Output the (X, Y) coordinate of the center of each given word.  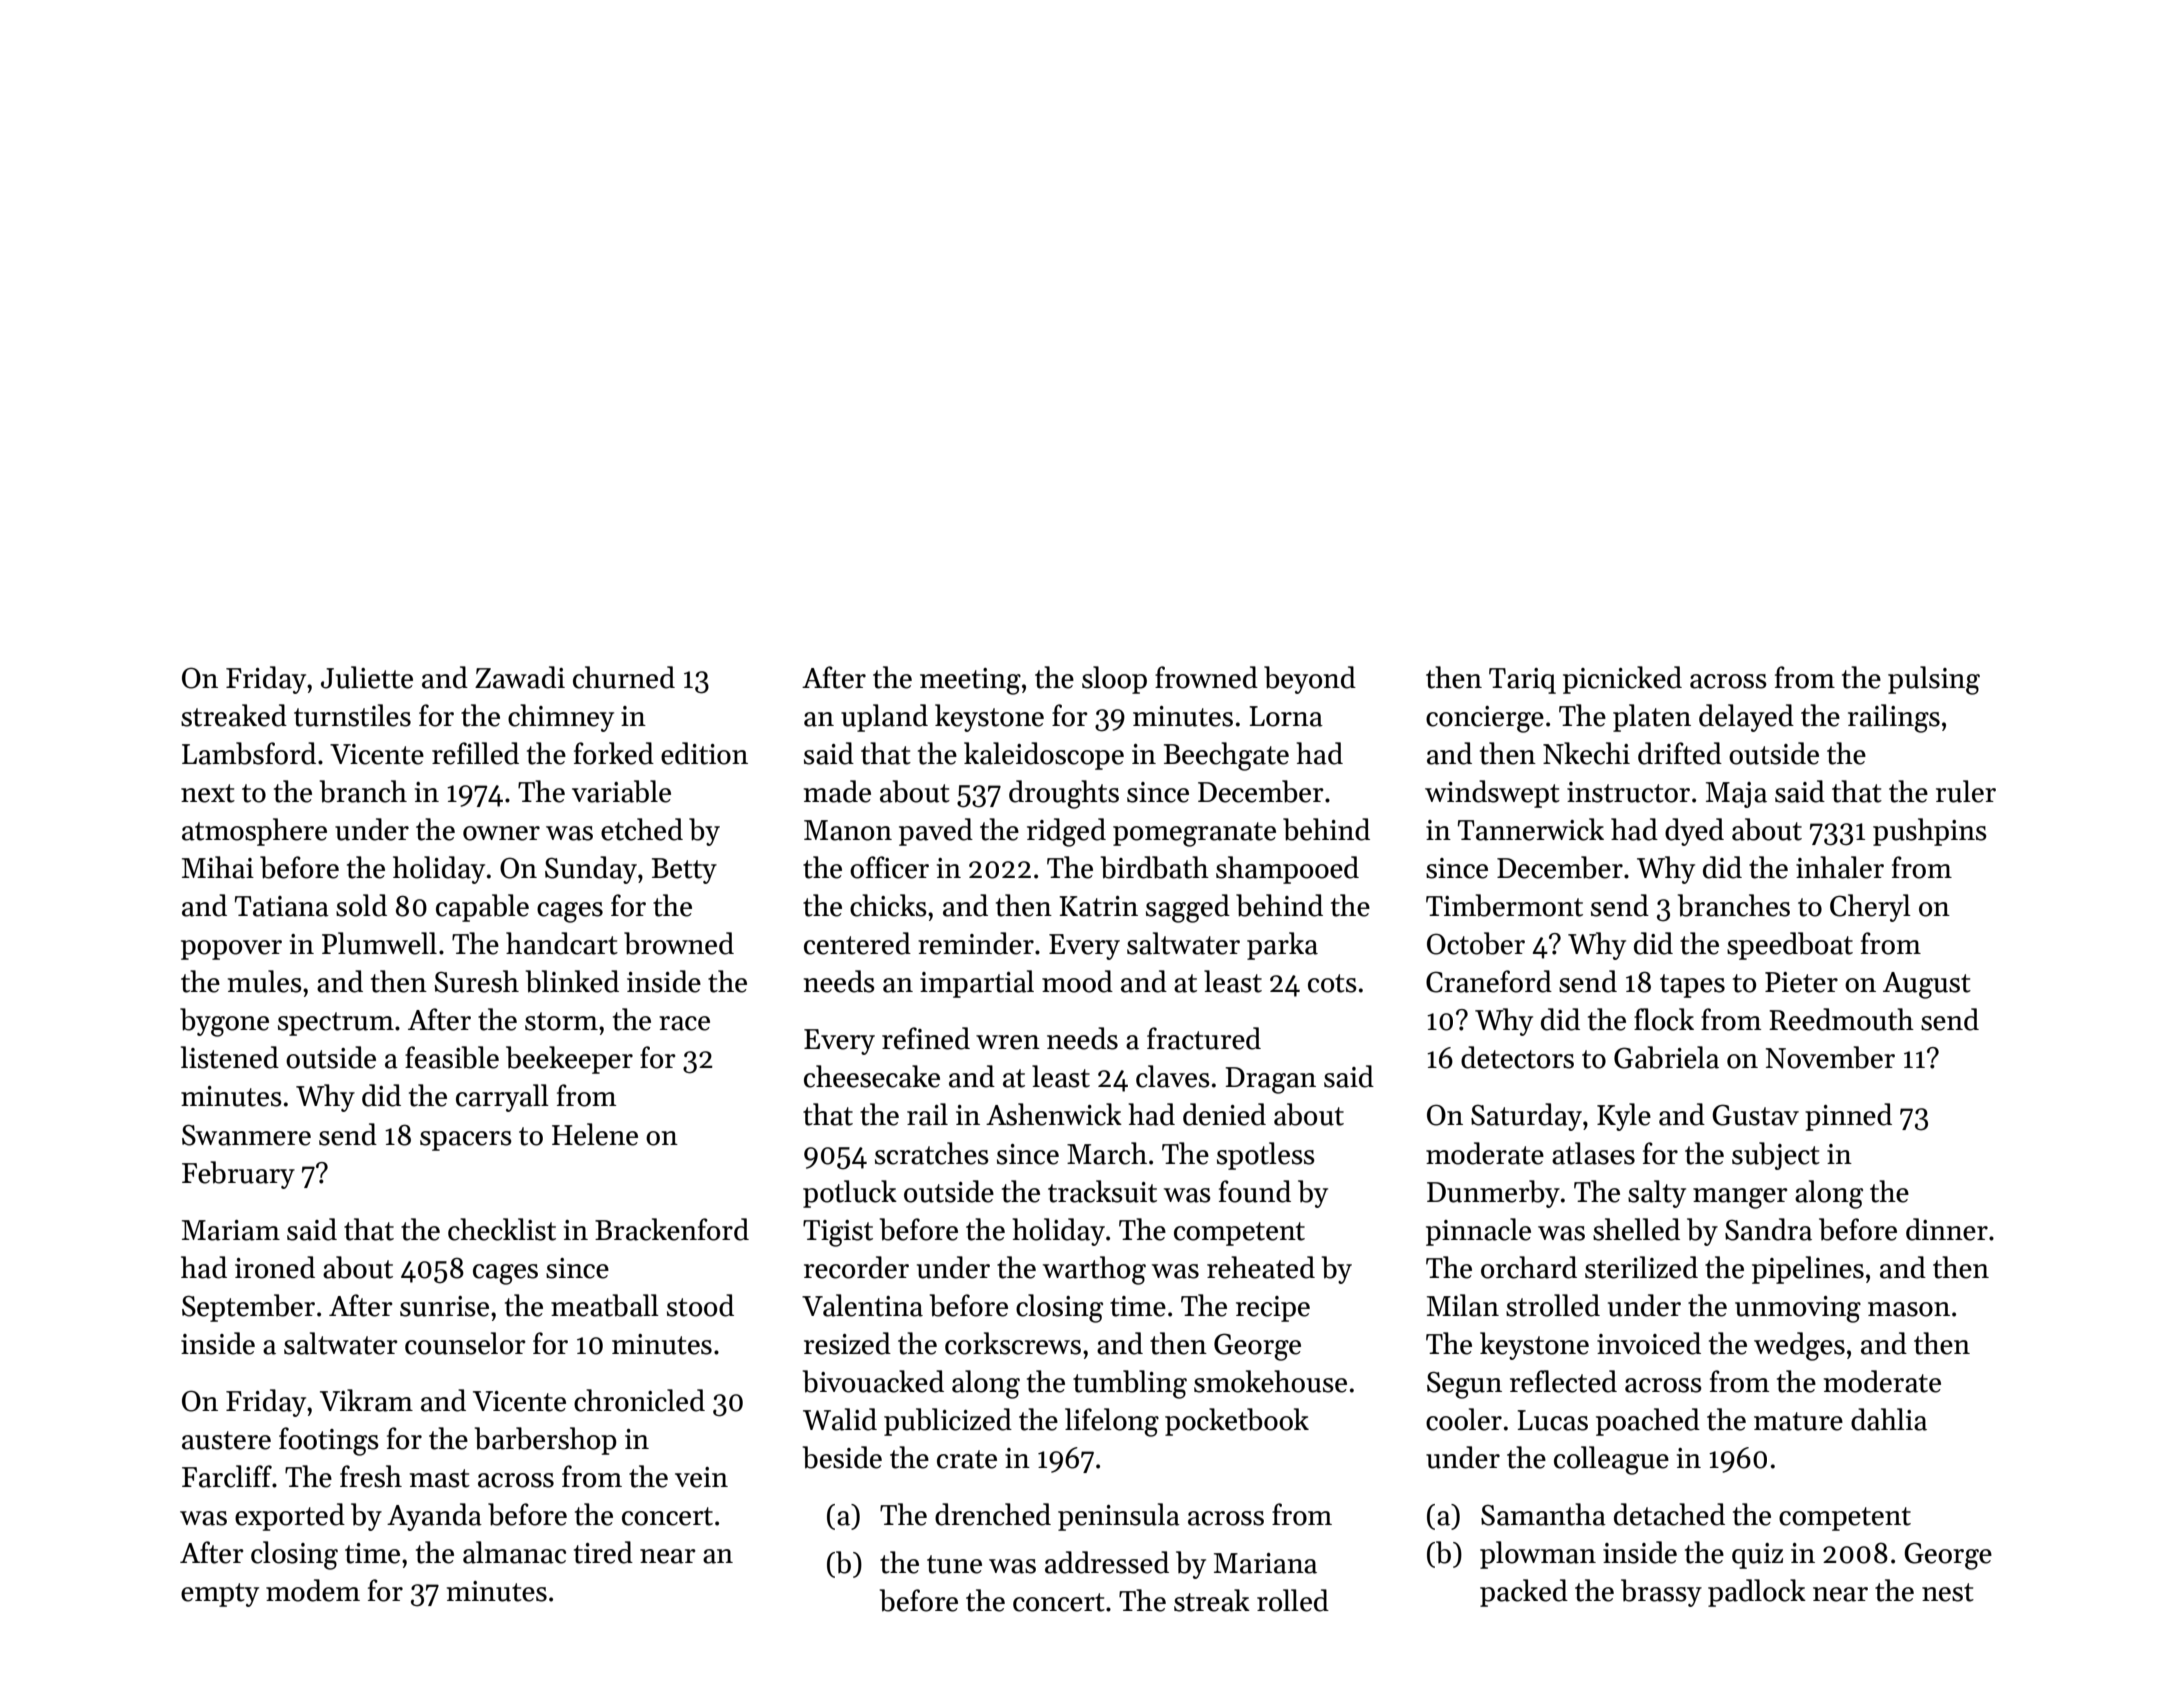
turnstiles (352, 715)
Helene (595, 1134)
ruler (1966, 791)
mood (1077, 981)
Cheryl (1870, 908)
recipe (1273, 1309)
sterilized (1641, 1267)
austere (226, 1440)
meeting (970, 681)
